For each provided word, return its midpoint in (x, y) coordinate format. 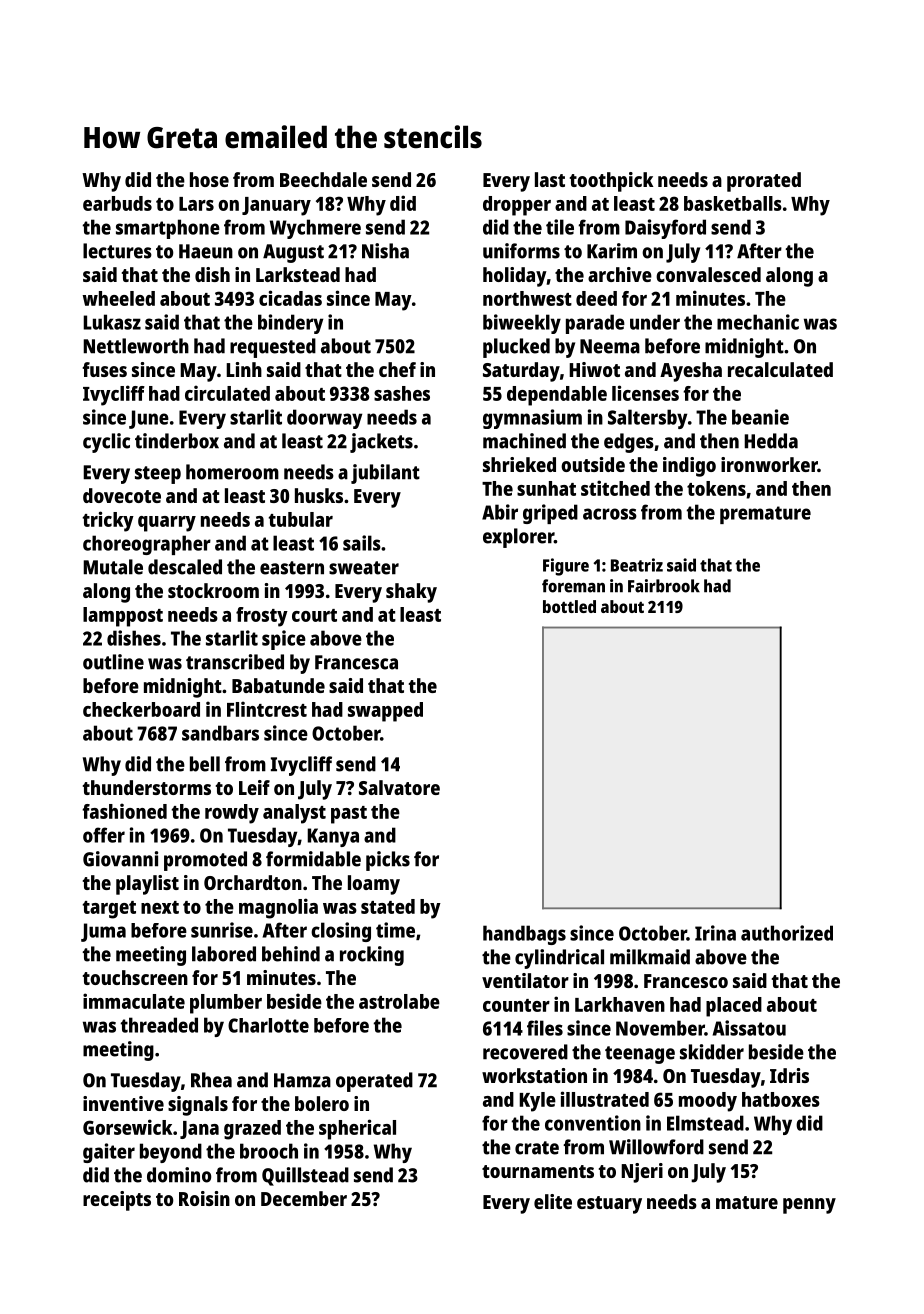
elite (553, 1201)
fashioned (124, 811)
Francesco (686, 981)
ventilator (525, 980)
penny (809, 1206)
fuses (105, 369)
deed (596, 298)
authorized (787, 933)
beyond (171, 1153)
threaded (159, 1025)
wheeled (119, 298)
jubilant (385, 474)
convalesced (708, 274)
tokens (716, 488)
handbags (524, 935)
